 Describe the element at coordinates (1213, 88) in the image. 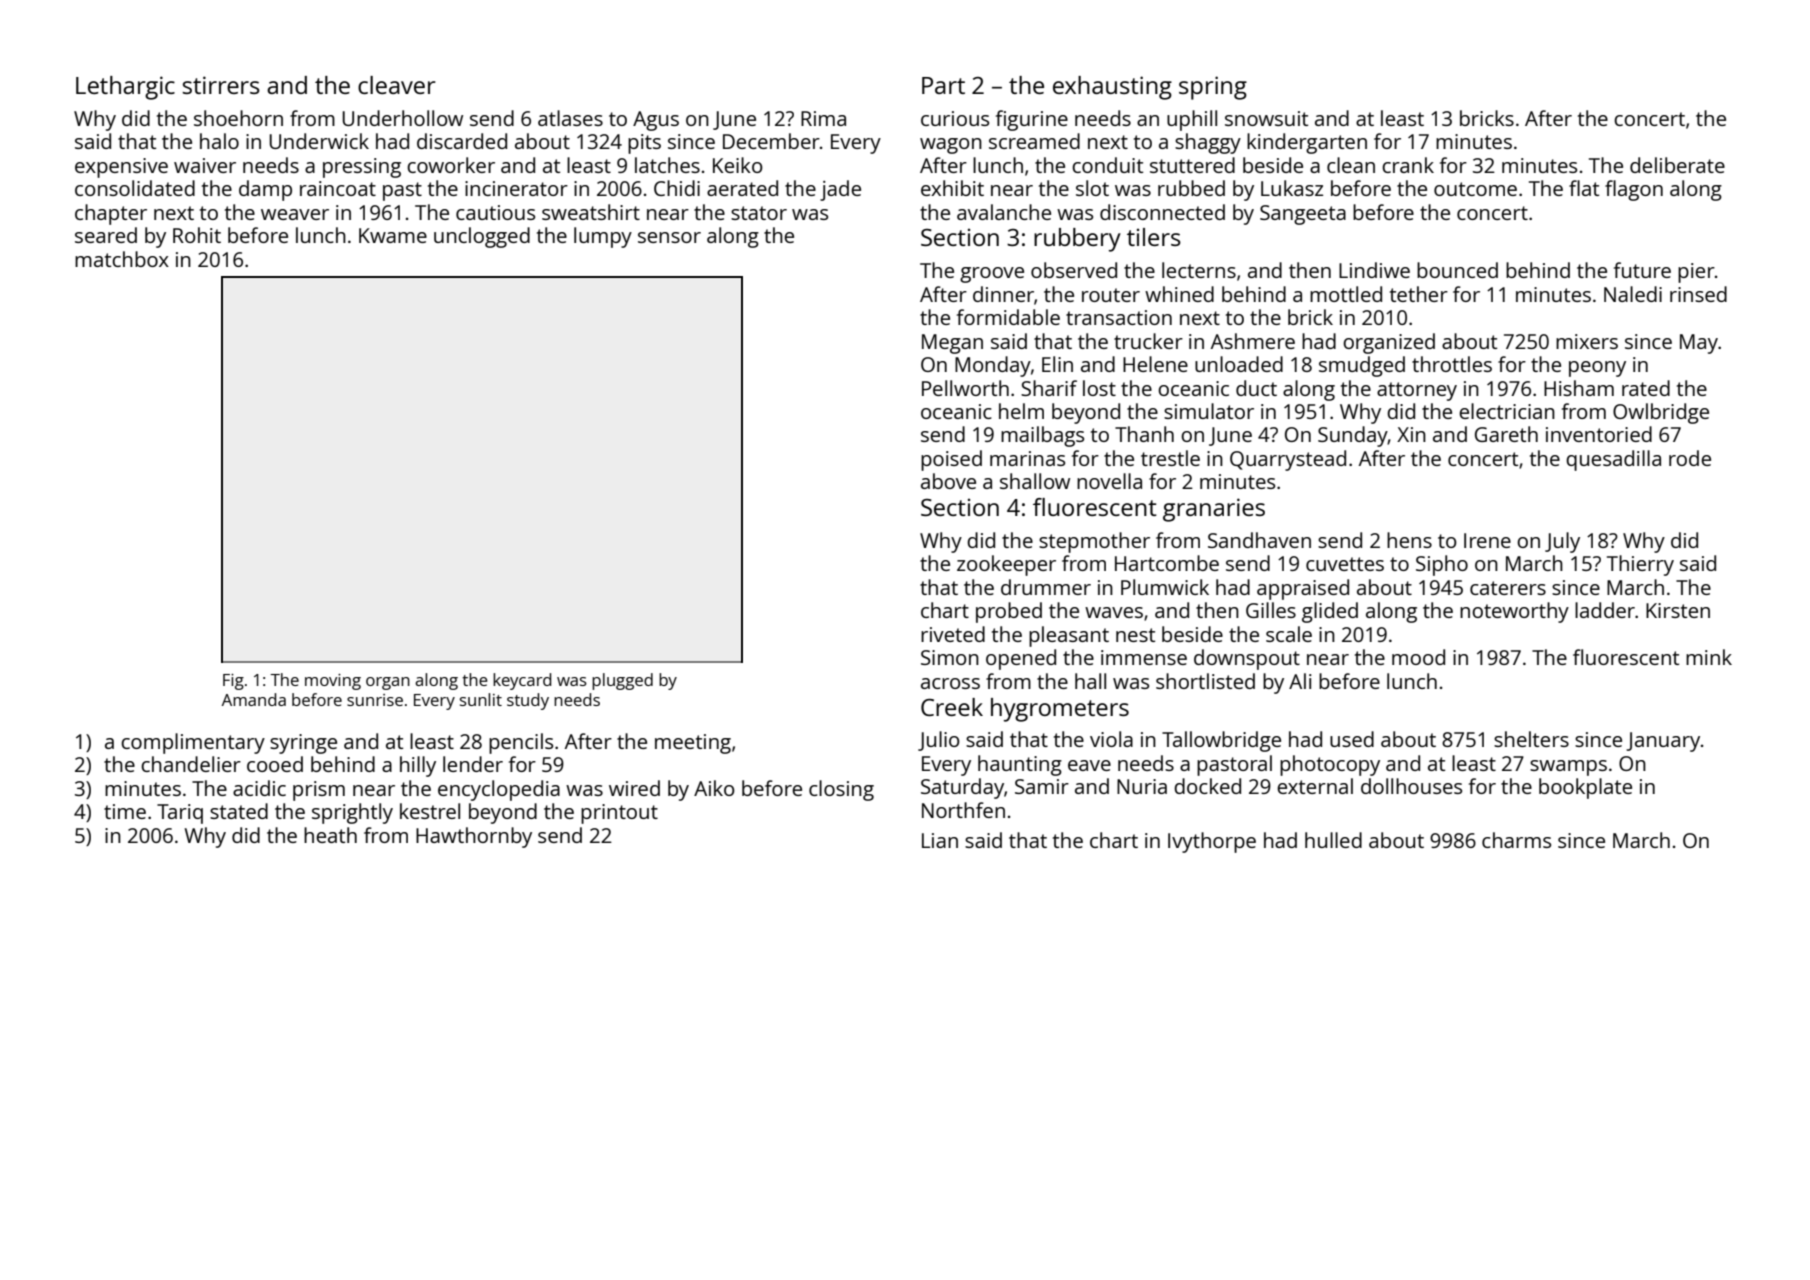

I see `spring` at that location.
